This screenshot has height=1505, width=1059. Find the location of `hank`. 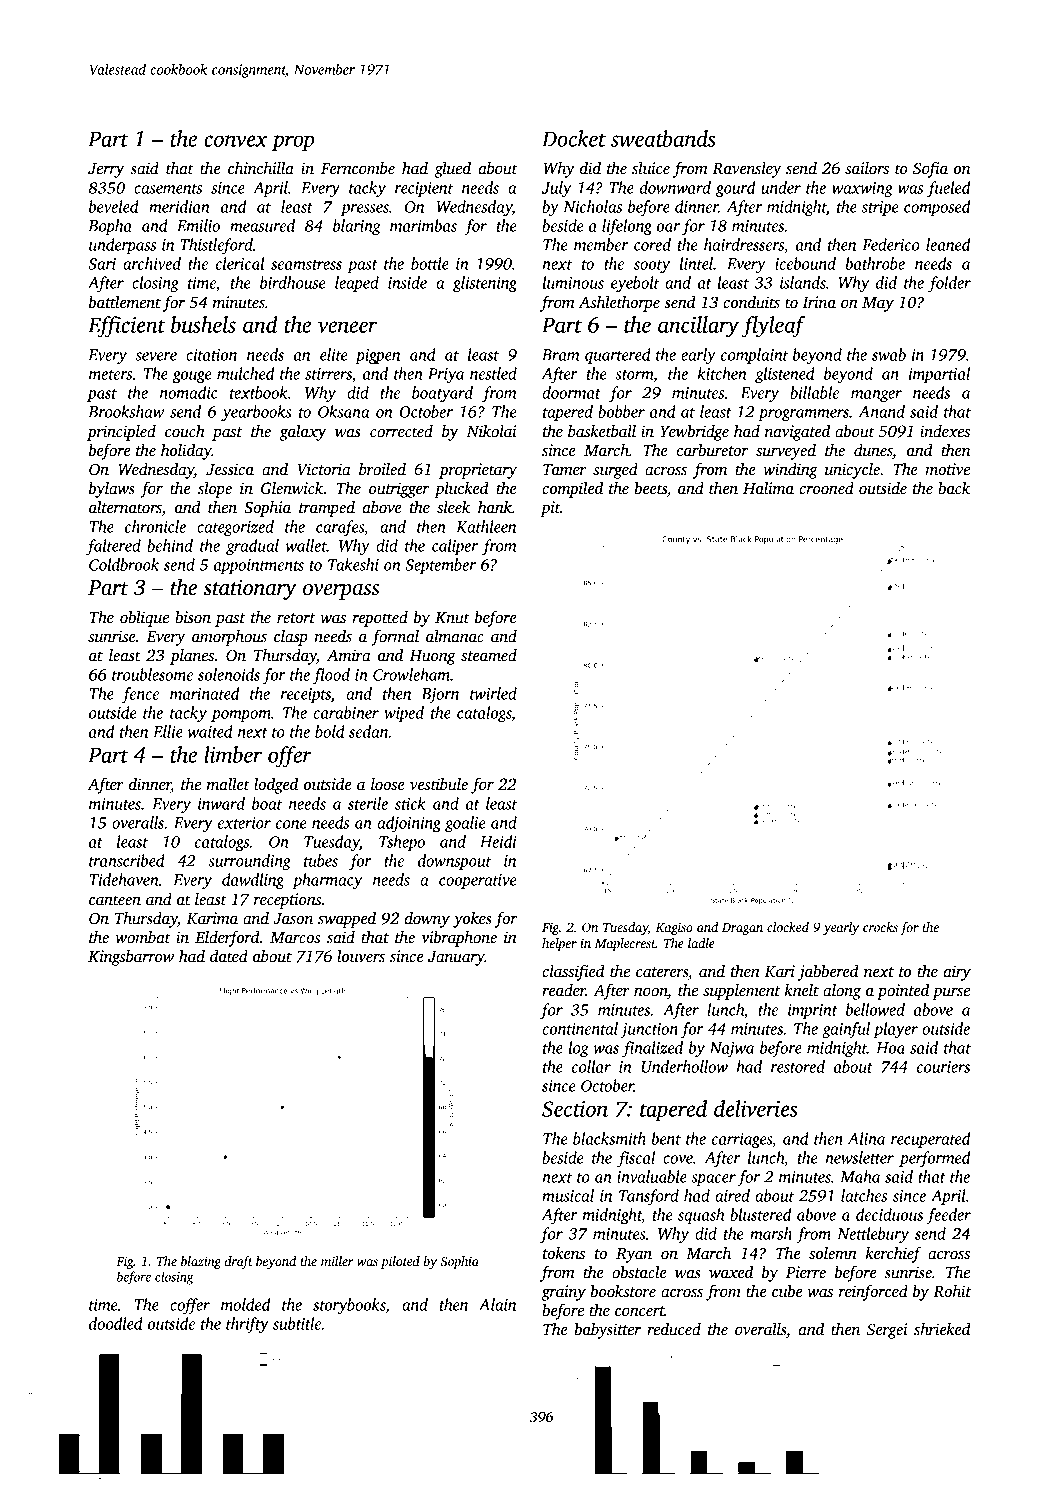

hank is located at coordinates (495, 507).
